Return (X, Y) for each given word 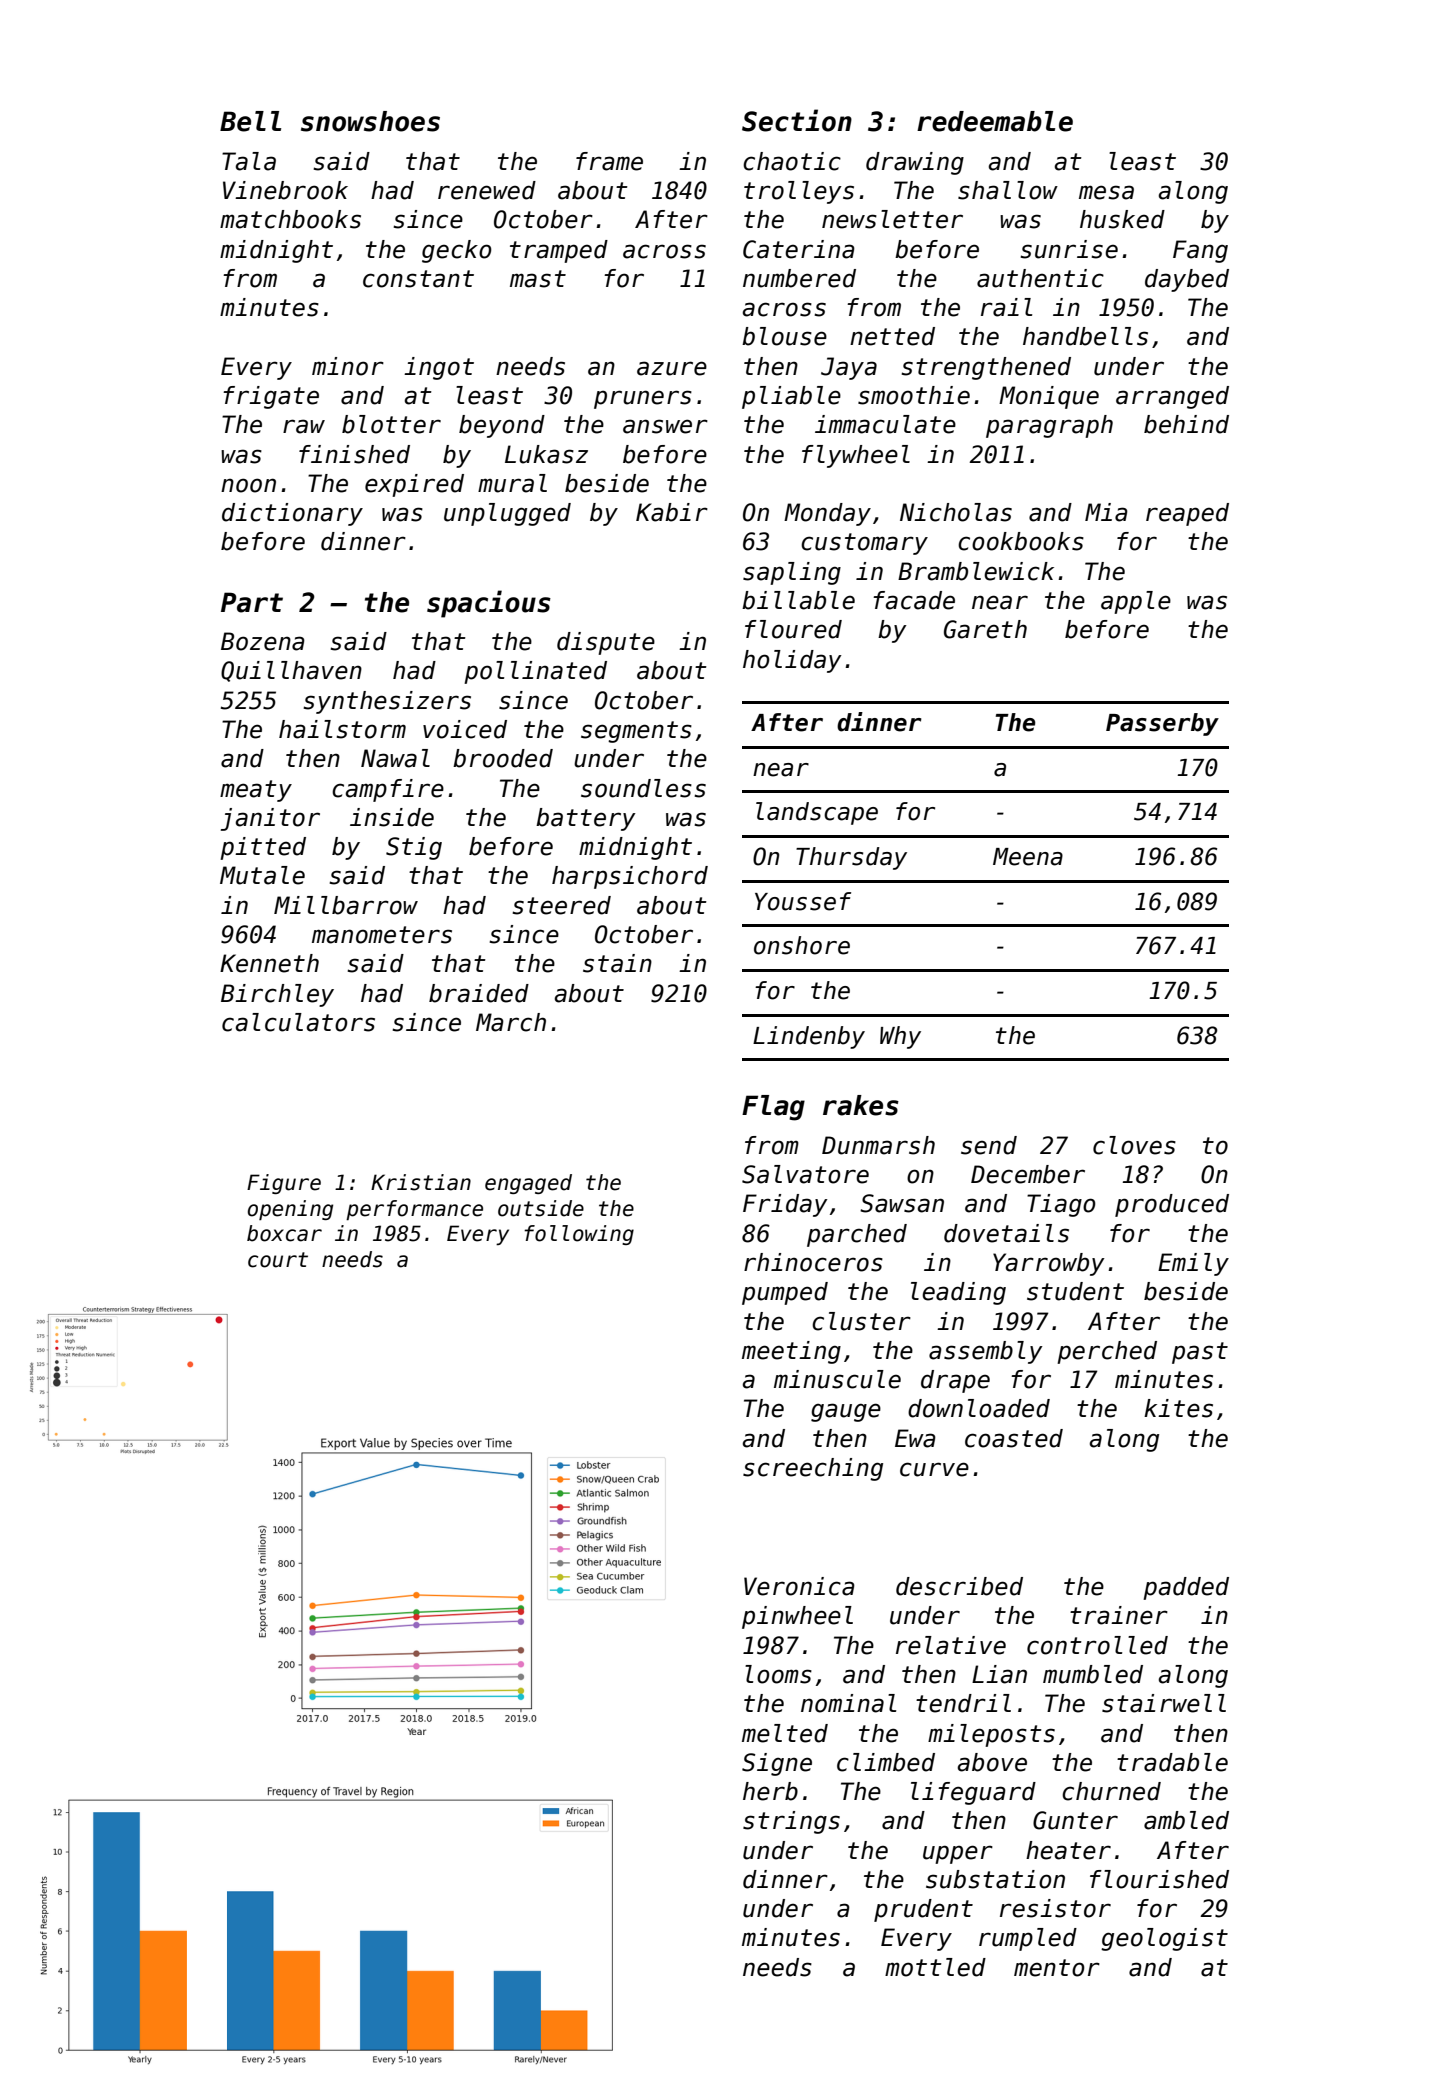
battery (586, 819)
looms (778, 1674)
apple (1136, 602)
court (278, 1260)
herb (770, 1791)
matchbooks (290, 219)
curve (934, 1469)
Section (797, 120)
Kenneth (269, 963)
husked (1122, 219)
